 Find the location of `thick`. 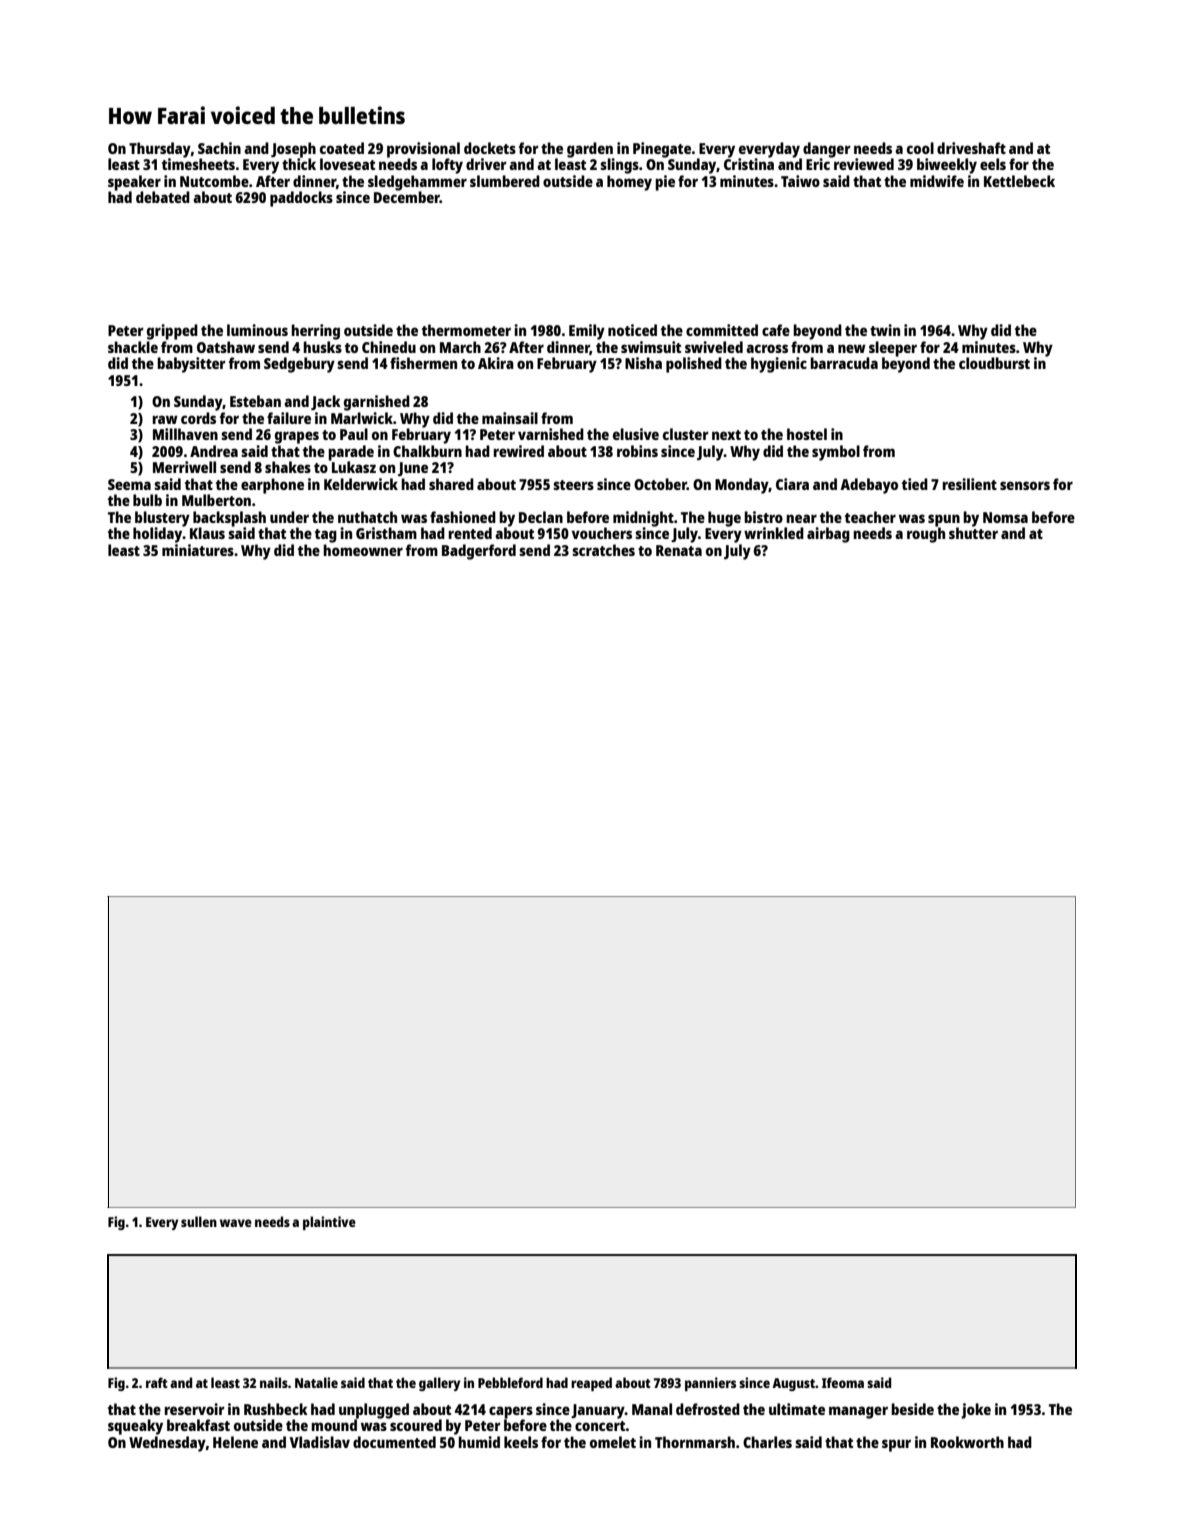

thick is located at coordinates (299, 164).
